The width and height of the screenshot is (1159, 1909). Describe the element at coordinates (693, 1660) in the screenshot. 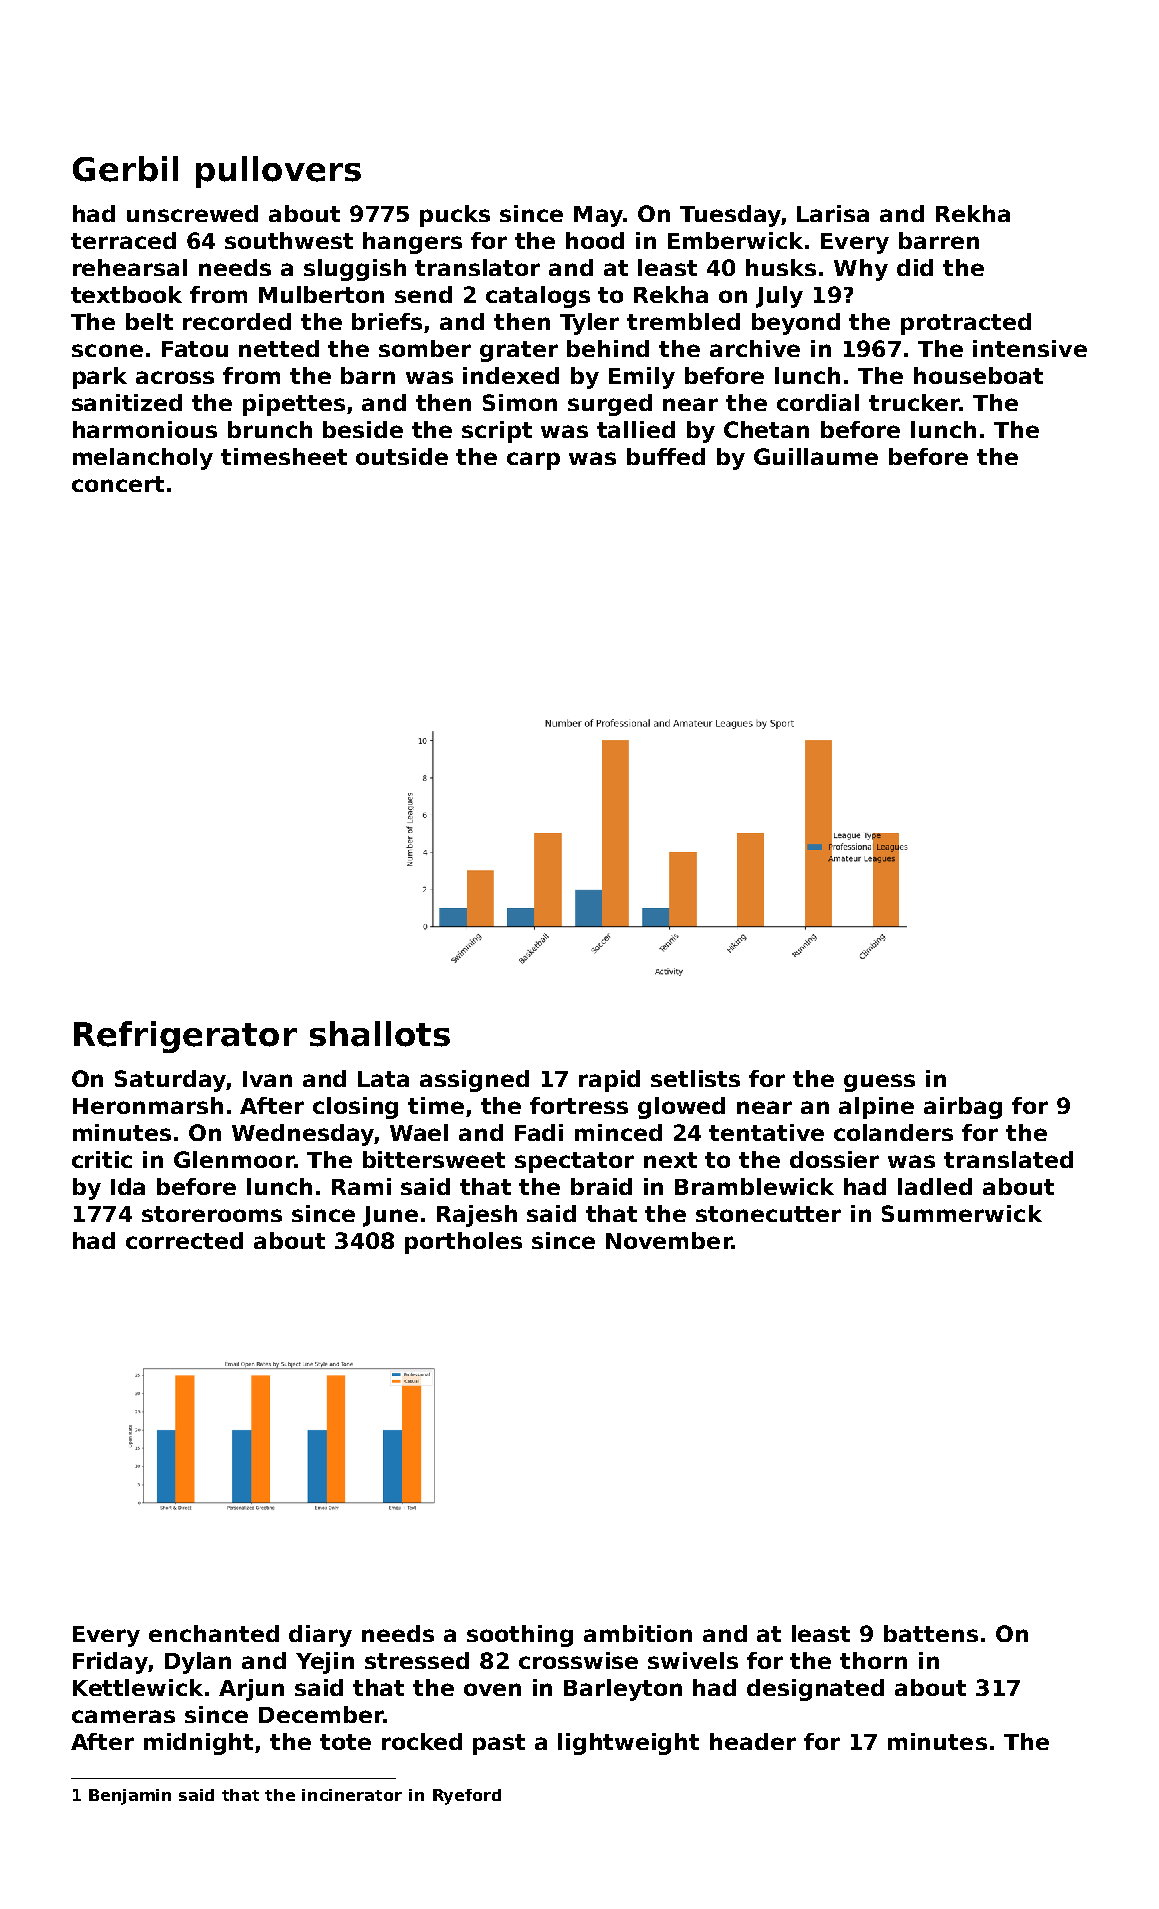

I see `swivels` at that location.
